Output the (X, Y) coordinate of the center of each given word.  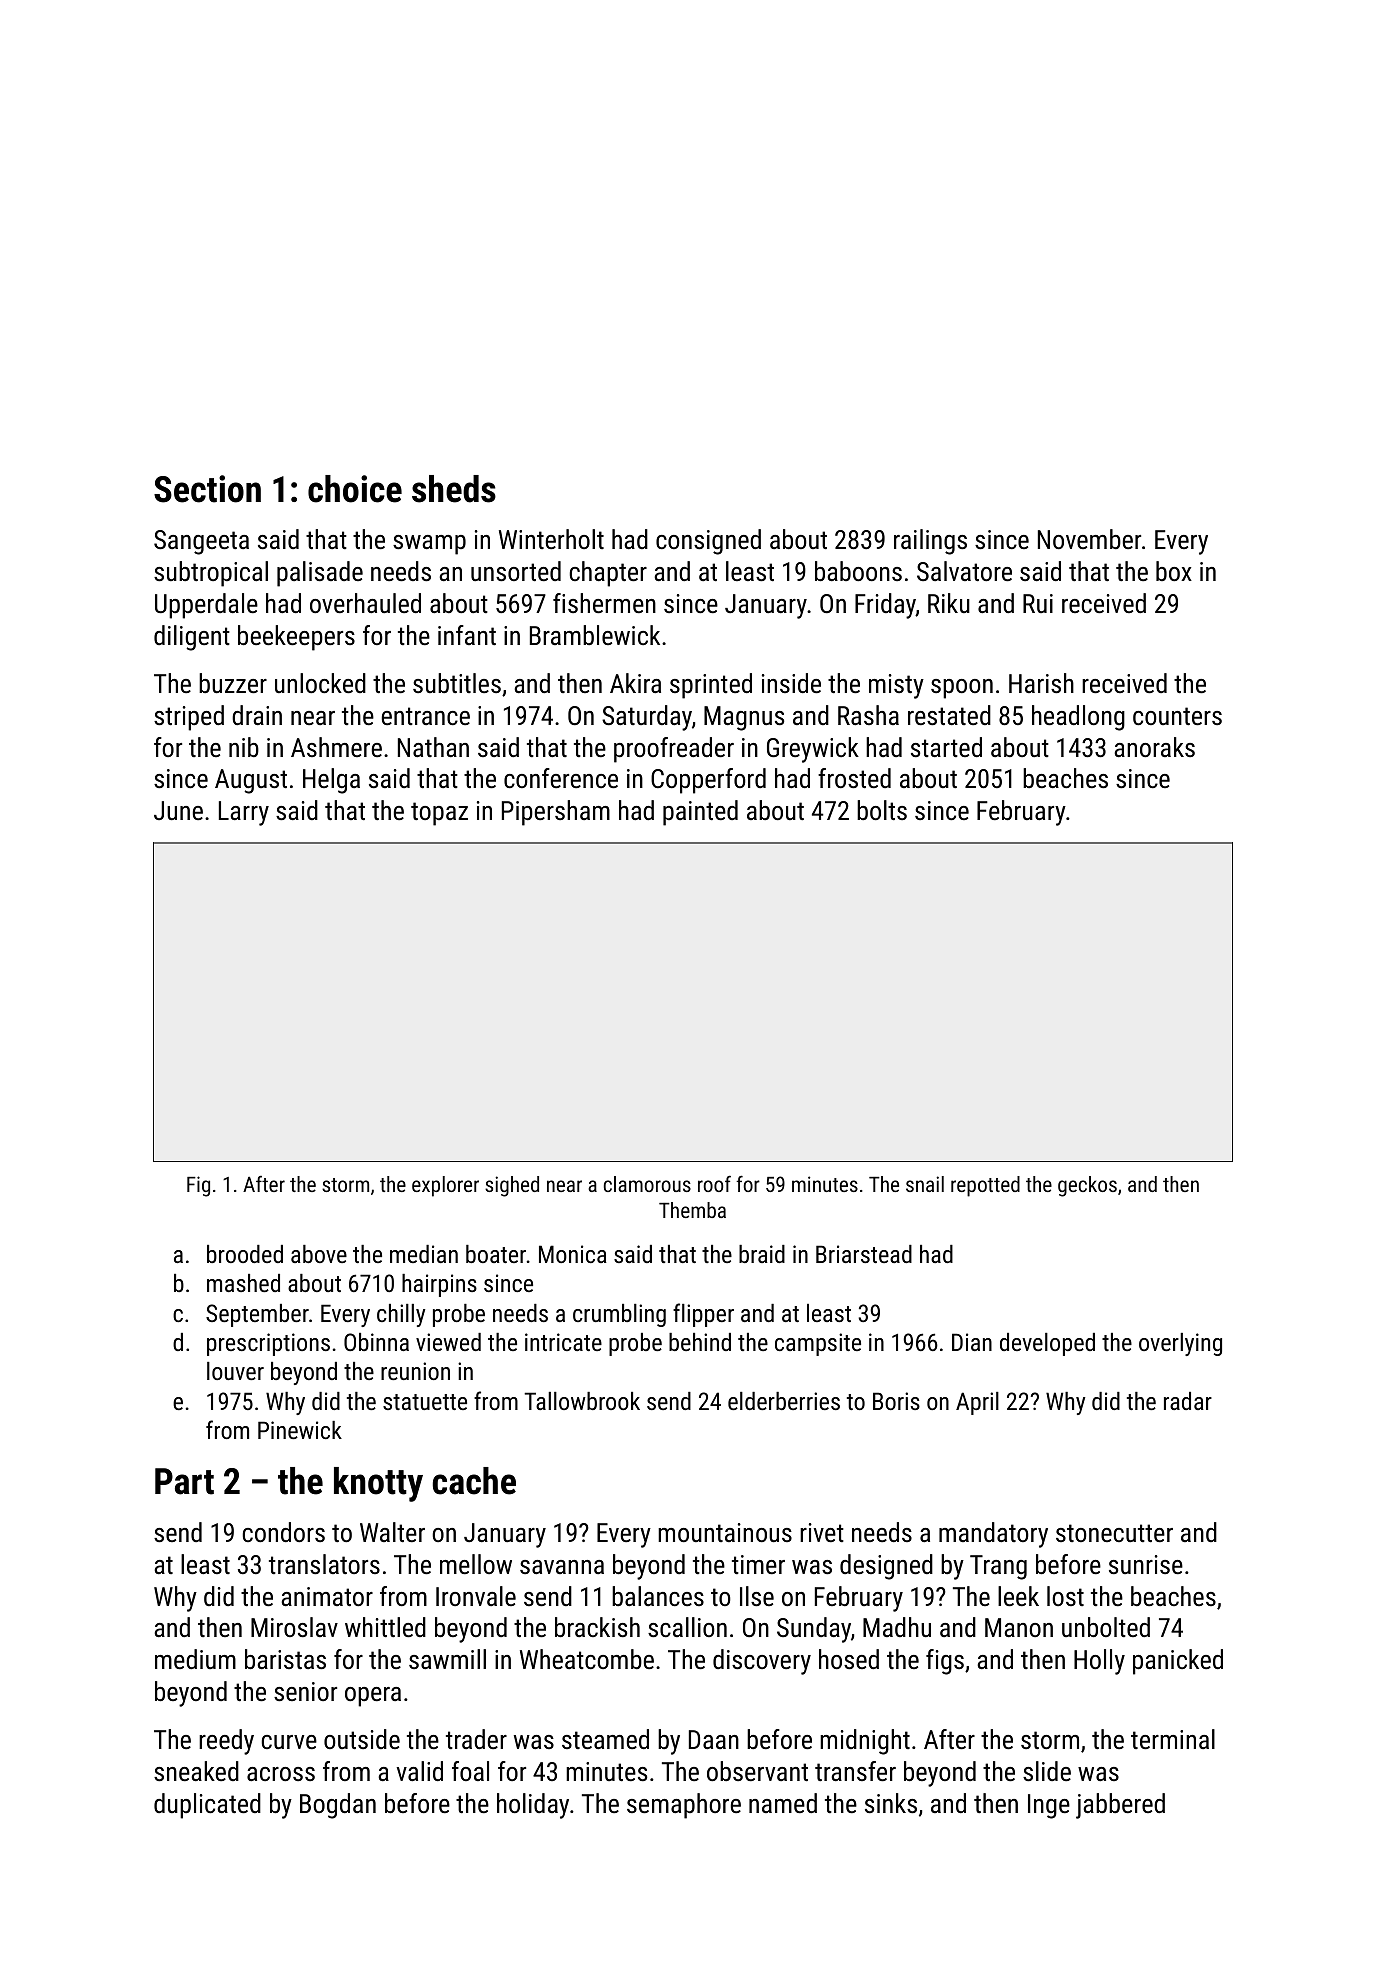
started (946, 747)
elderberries (784, 1401)
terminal (1173, 1739)
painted (700, 813)
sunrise (1146, 1564)
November (1089, 539)
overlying (1180, 1344)
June (178, 810)
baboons (858, 571)
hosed (849, 1659)
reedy (226, 1742)
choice (355, 489)
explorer (445, 1186)
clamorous (647, 1184)
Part (184, 1481)
